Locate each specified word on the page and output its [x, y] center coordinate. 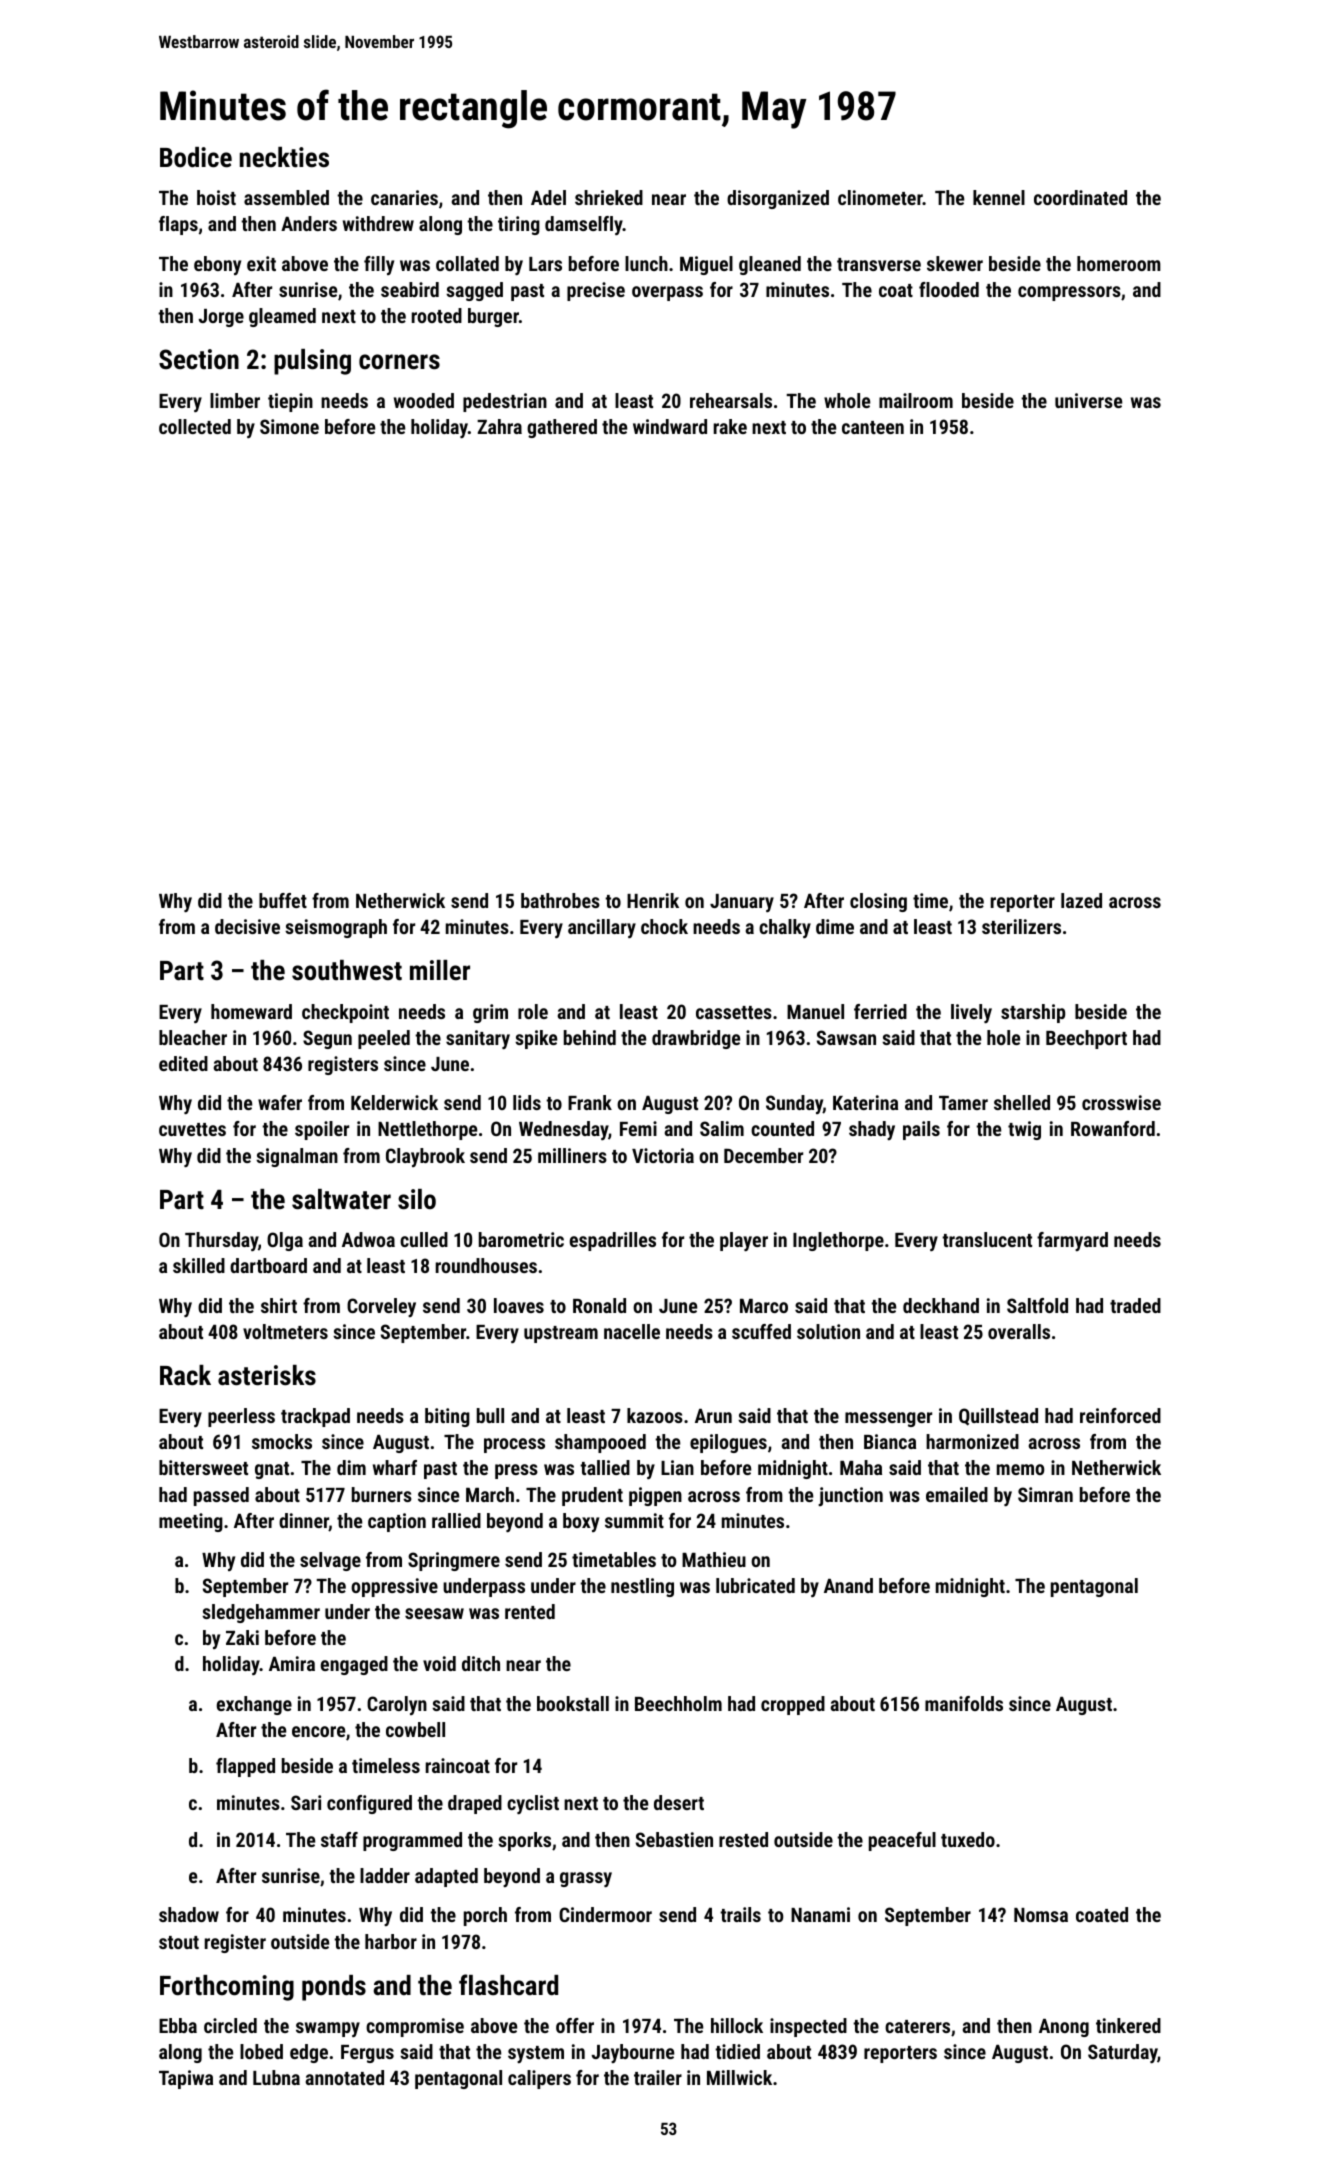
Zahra [499, 426]
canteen [873, 427]
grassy [586, 1879]
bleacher [193, 1037]
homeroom [1119, 263]
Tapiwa [186, 2079]
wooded [424, 400]
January [742, 903]
